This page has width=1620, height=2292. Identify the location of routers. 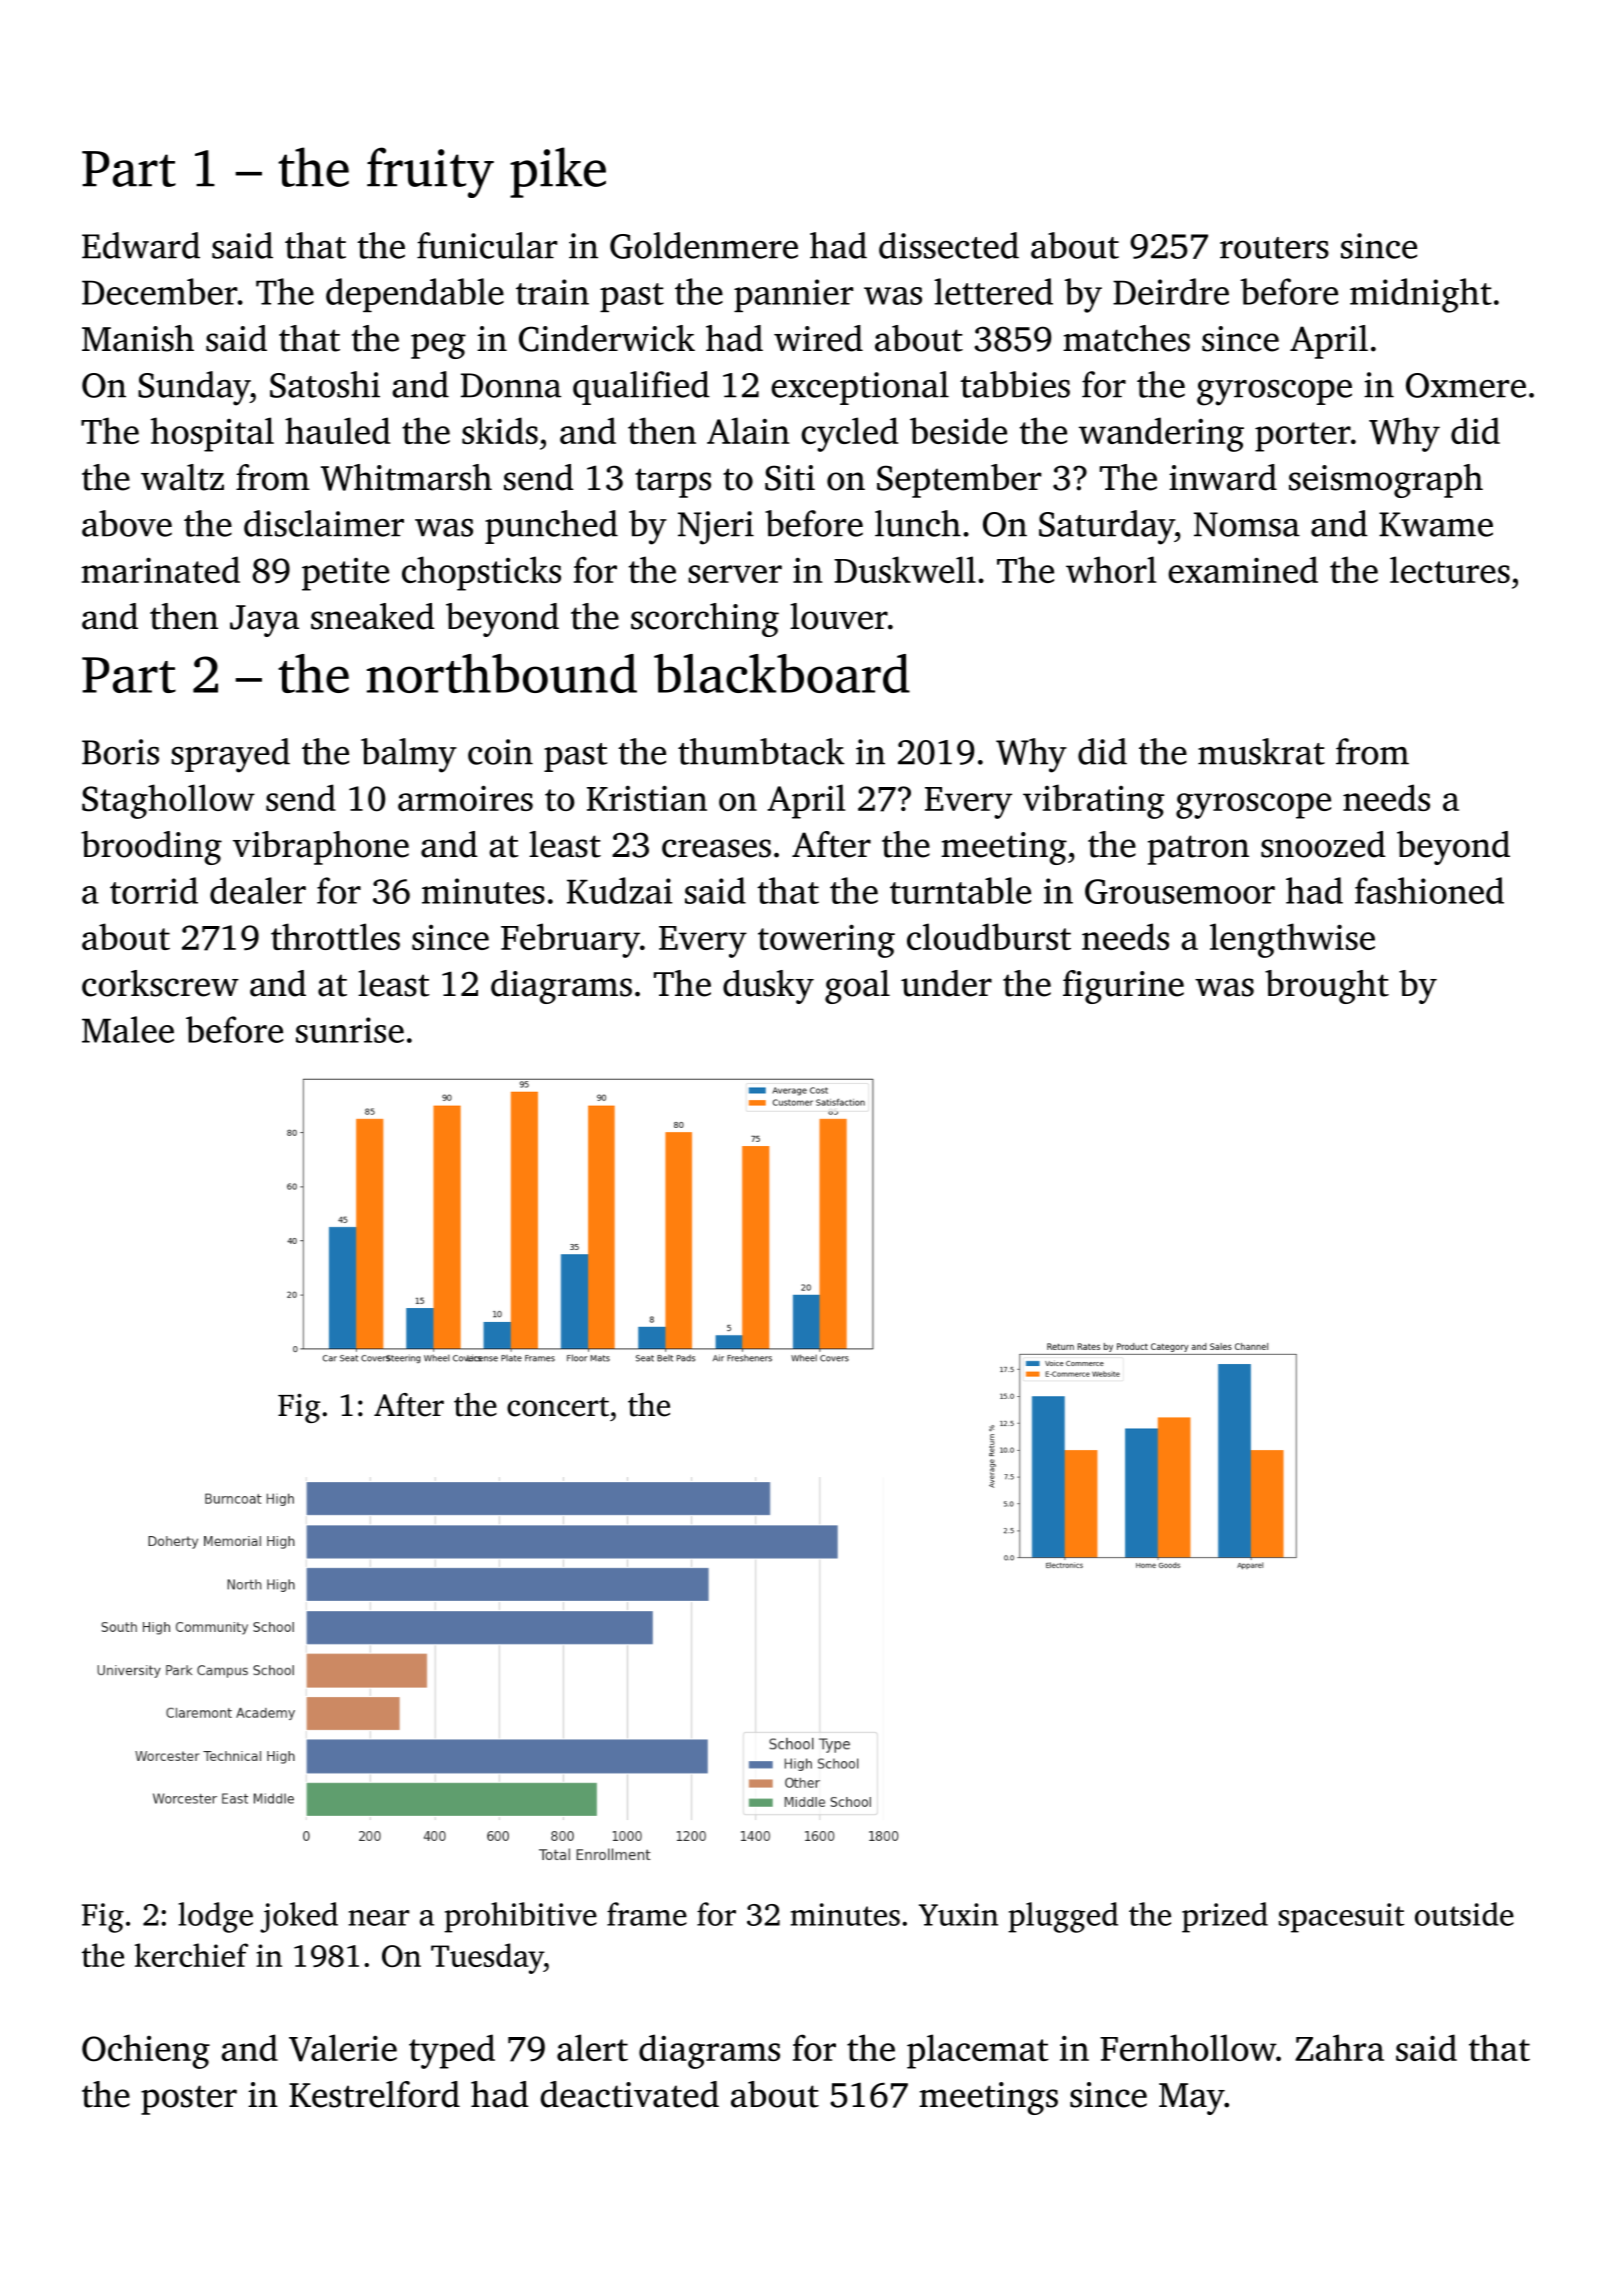
(1274, 248).
